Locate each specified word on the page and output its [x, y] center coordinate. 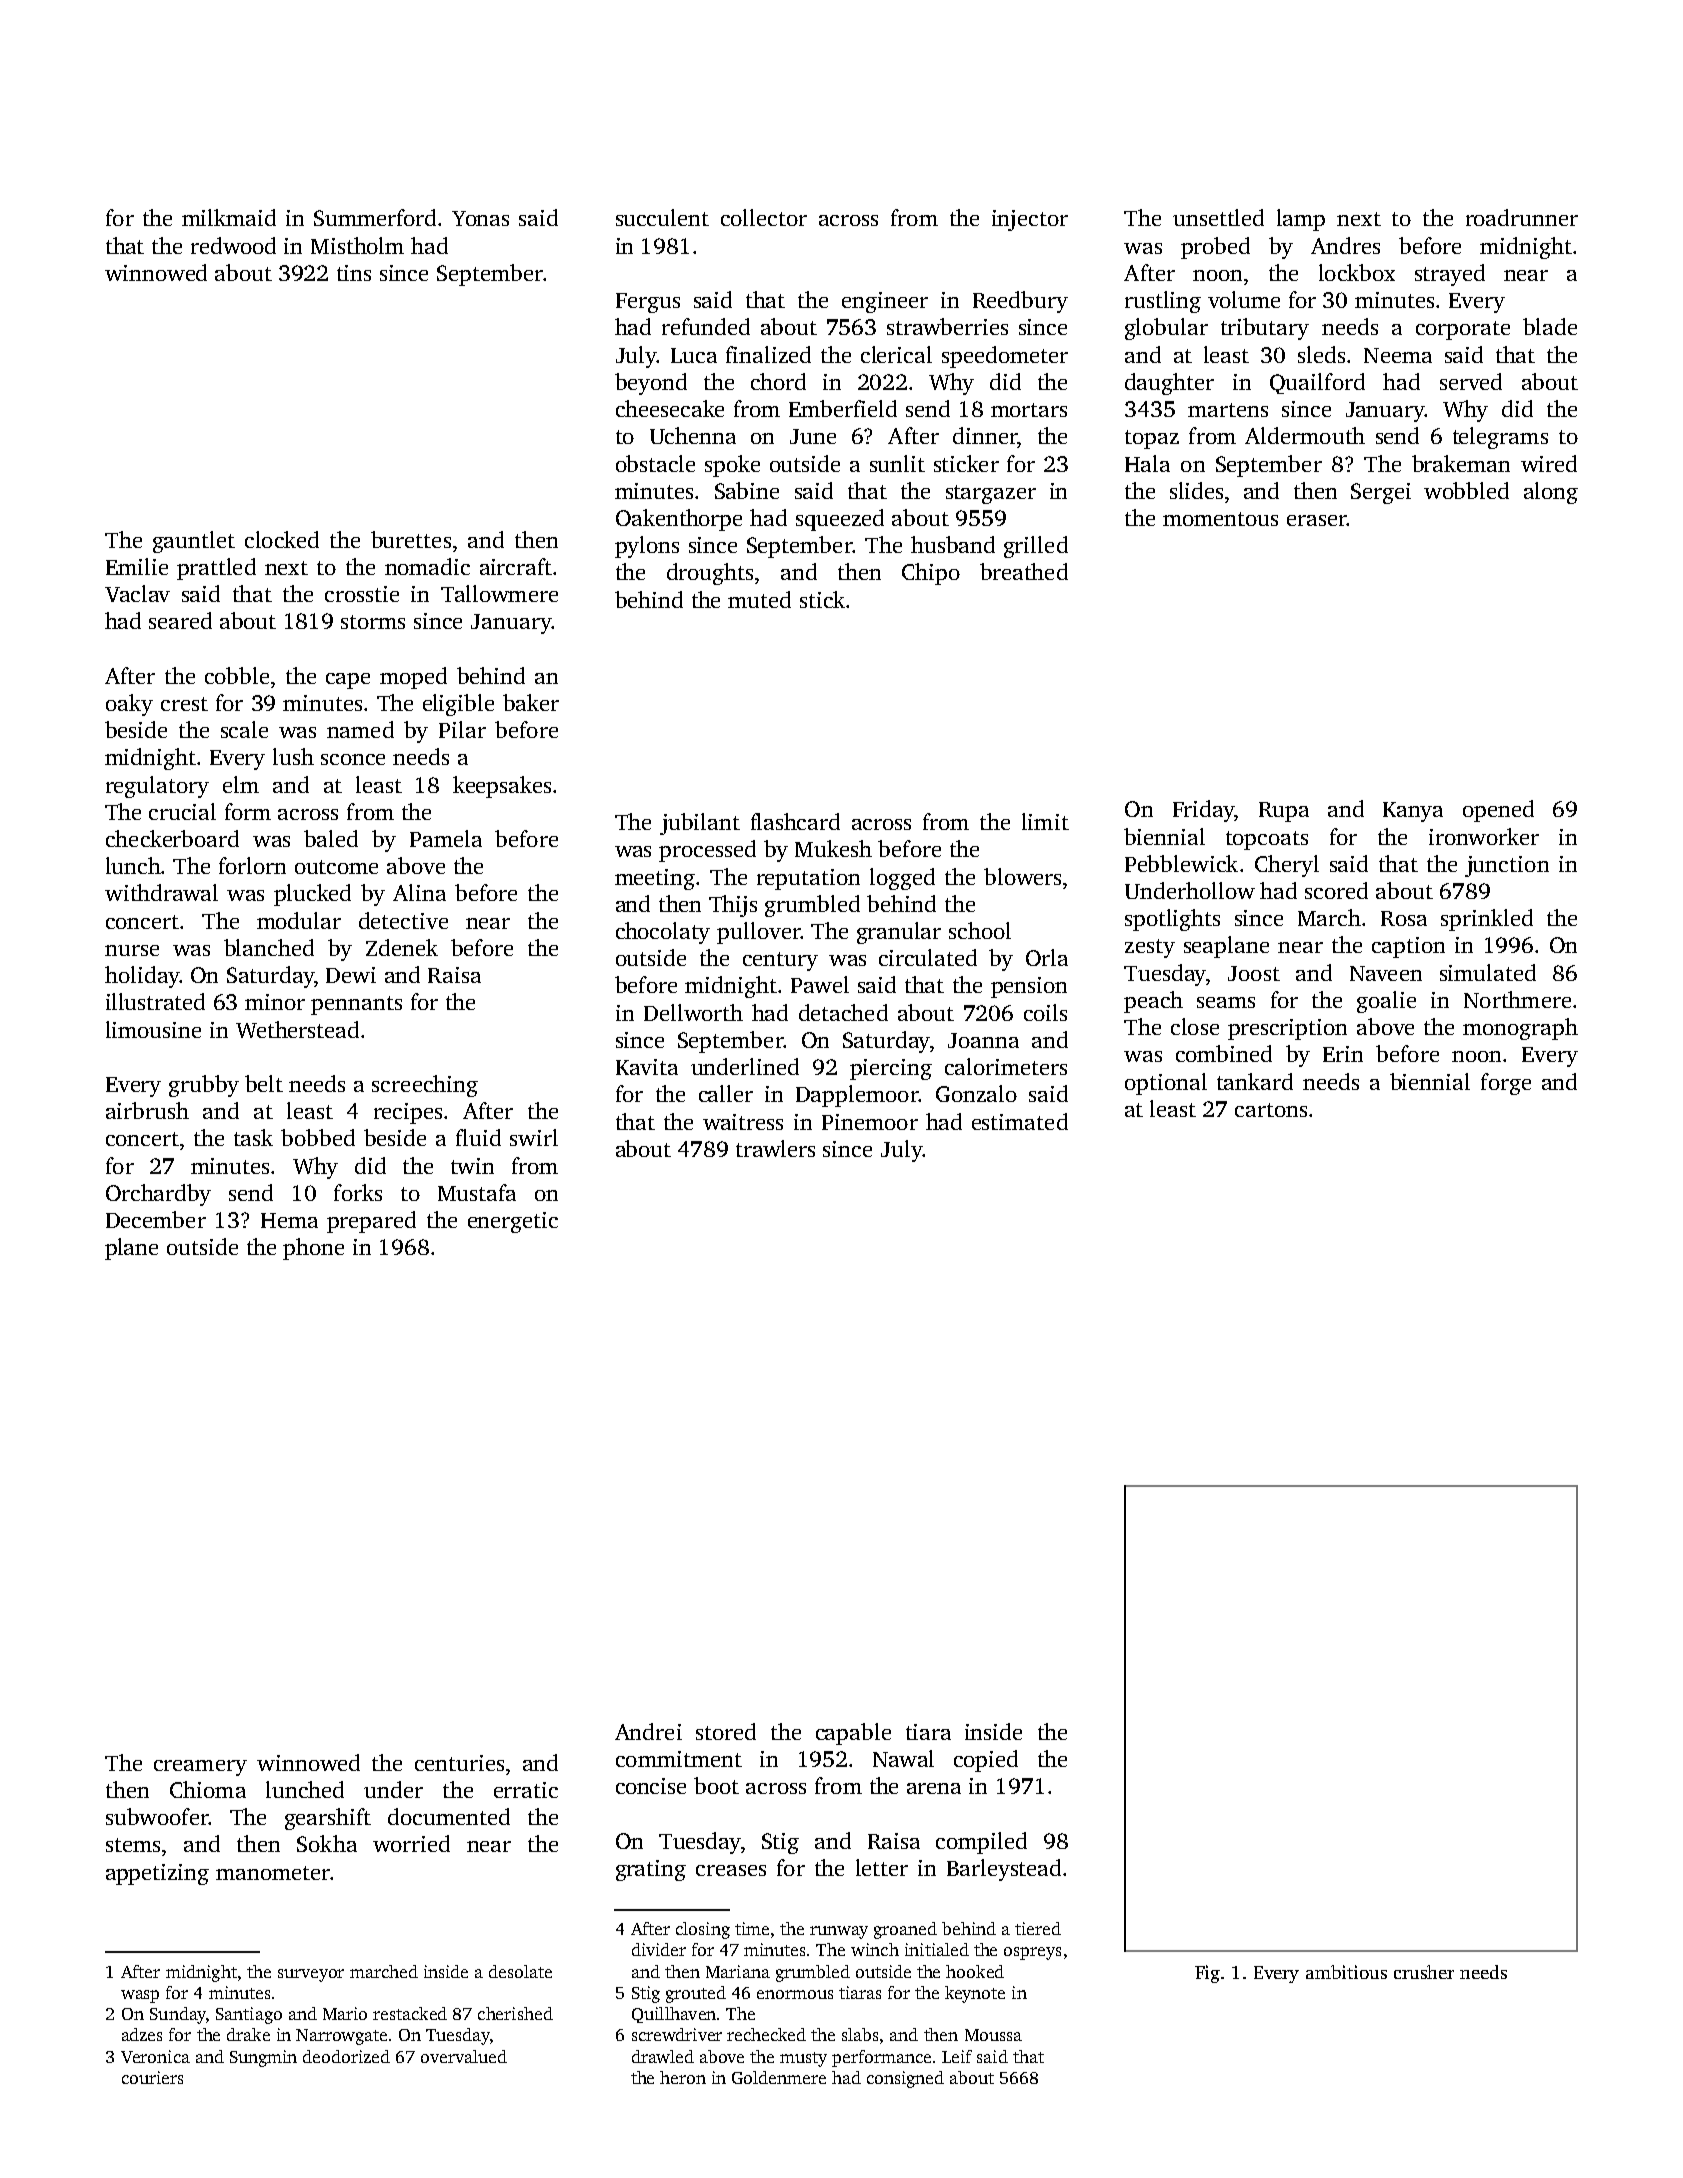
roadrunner [1522, 217]
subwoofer [157, 1816]
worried [411, 1843]
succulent [662, 217]
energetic [513, 1222]
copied [986, 1761]
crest [184, 704]
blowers [1022, 876]
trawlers [775, 1148]
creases [731, 1870]
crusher [1424, 1972]
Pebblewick [1181, 863]
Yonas [480, 218]
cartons [1271, 1110]
